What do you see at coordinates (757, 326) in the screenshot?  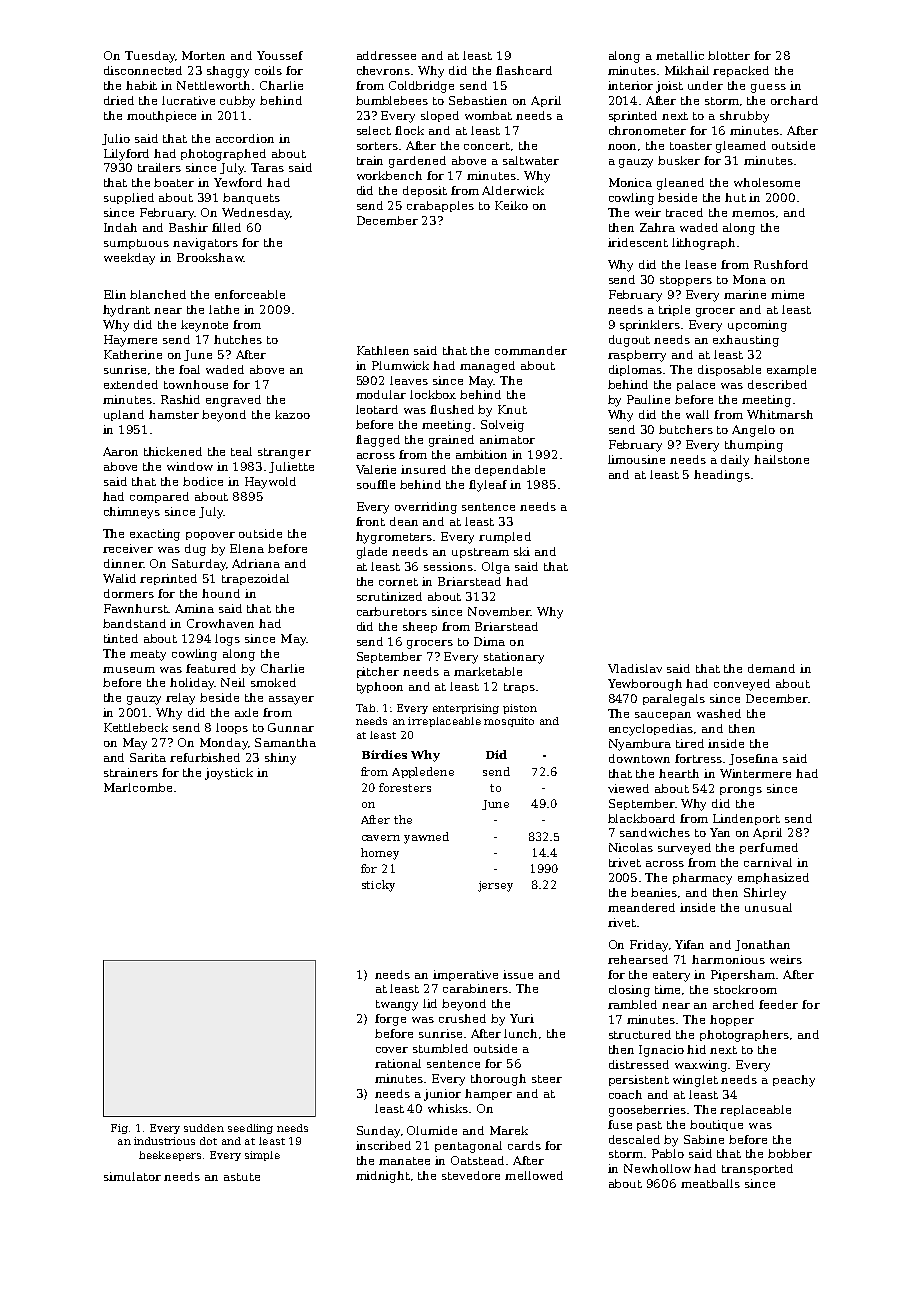 I see `upcoming` at bounding box center [757, 326].
